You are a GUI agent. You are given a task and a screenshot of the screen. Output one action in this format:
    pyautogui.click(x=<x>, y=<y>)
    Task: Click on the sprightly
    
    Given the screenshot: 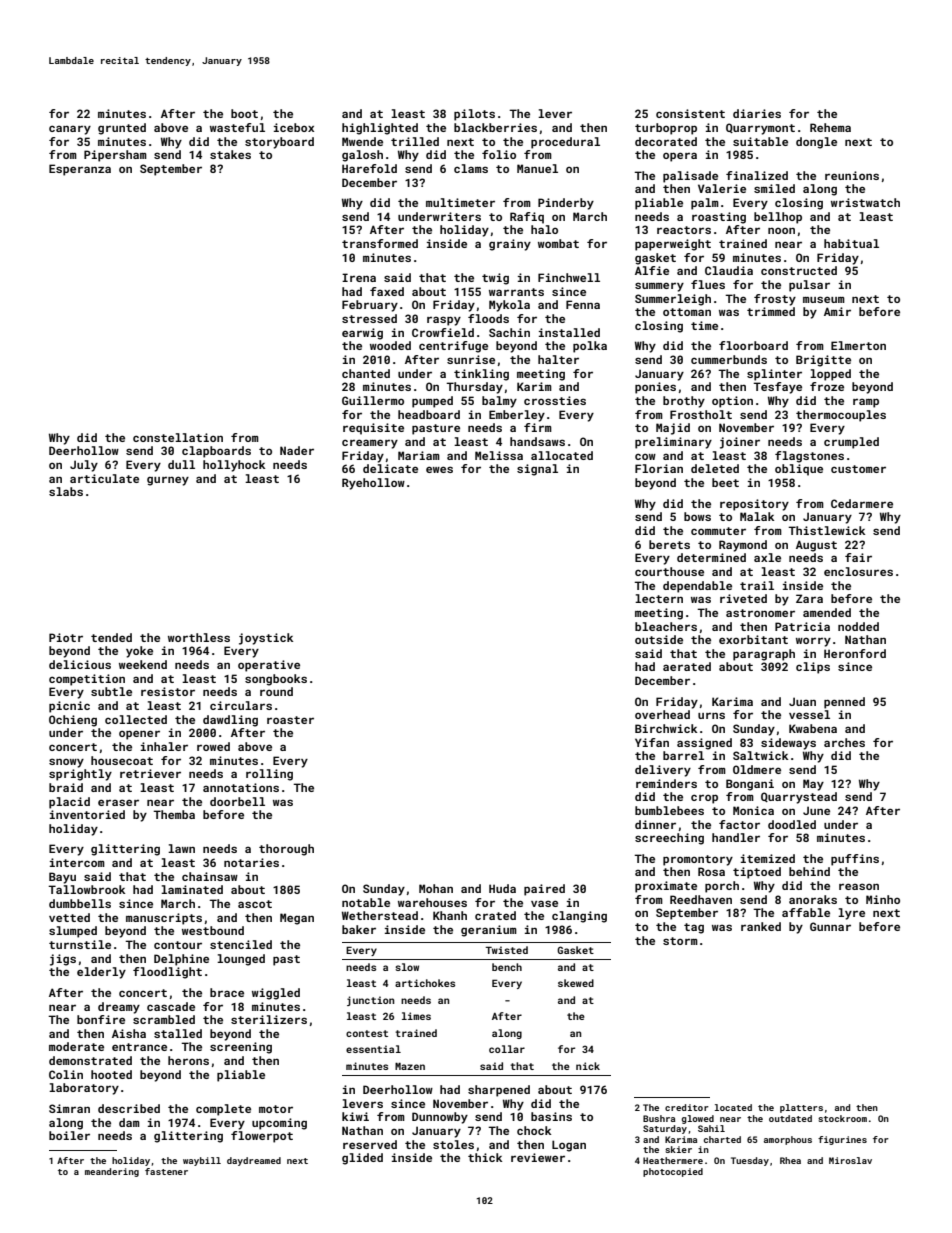 What is the action you would take?
    pyautogui.click(x=80, y=775)
